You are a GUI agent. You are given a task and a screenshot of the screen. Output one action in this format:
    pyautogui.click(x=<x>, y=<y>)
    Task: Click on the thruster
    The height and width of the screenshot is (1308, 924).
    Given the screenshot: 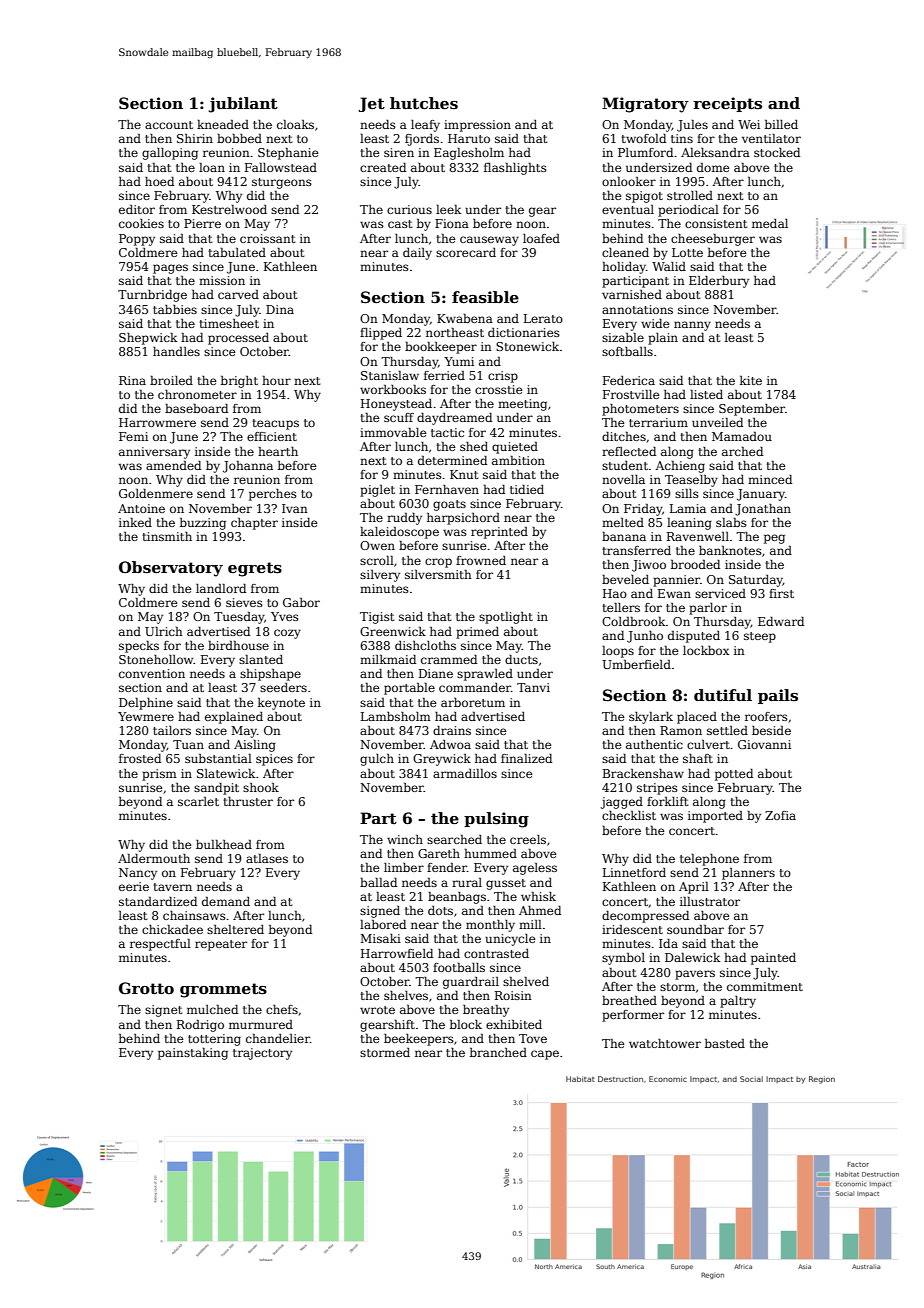 What is the action you would take?
    pyautogui.click(x=248, y=801)
